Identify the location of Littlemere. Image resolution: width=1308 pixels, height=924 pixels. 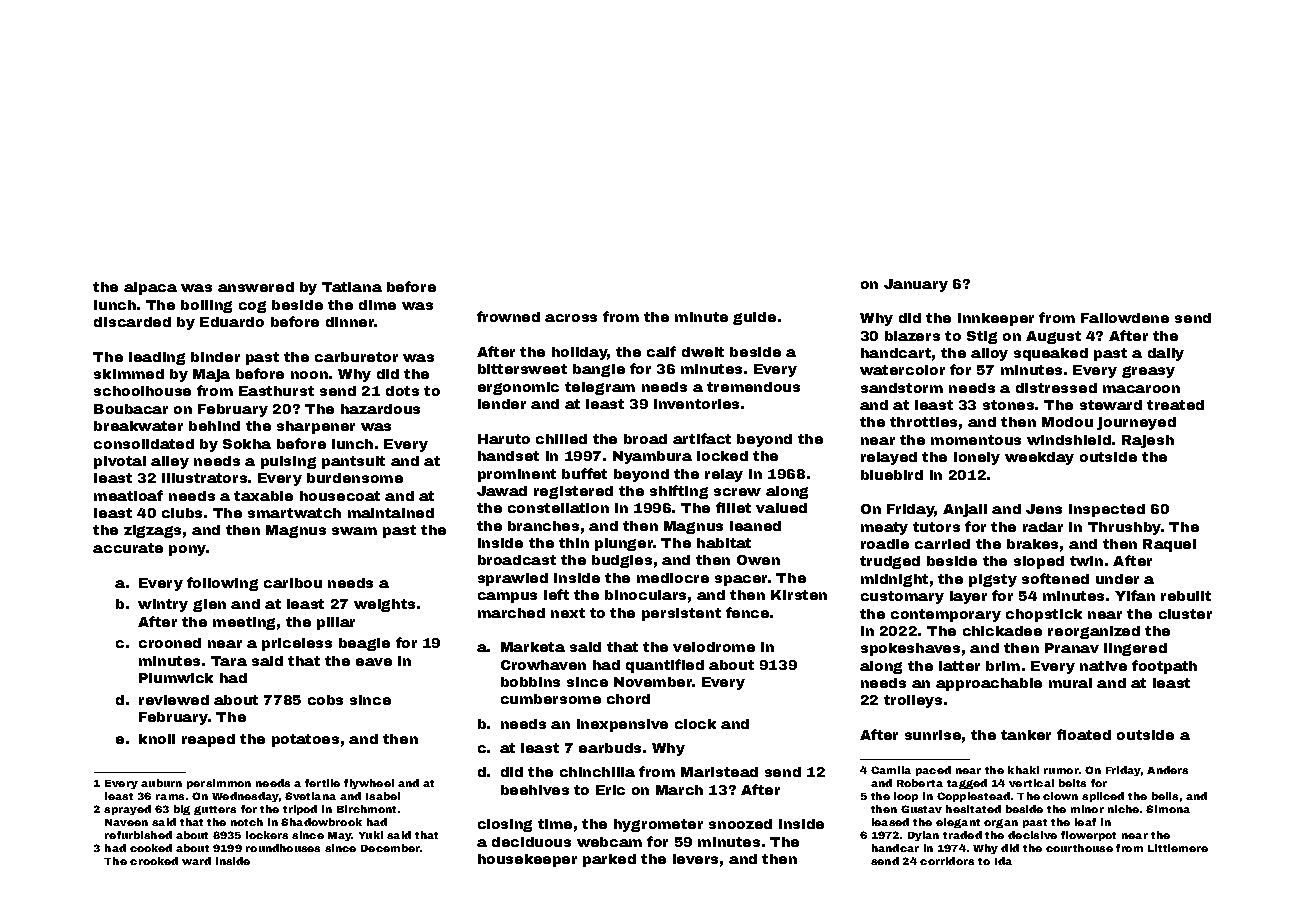
(1178, 848).
